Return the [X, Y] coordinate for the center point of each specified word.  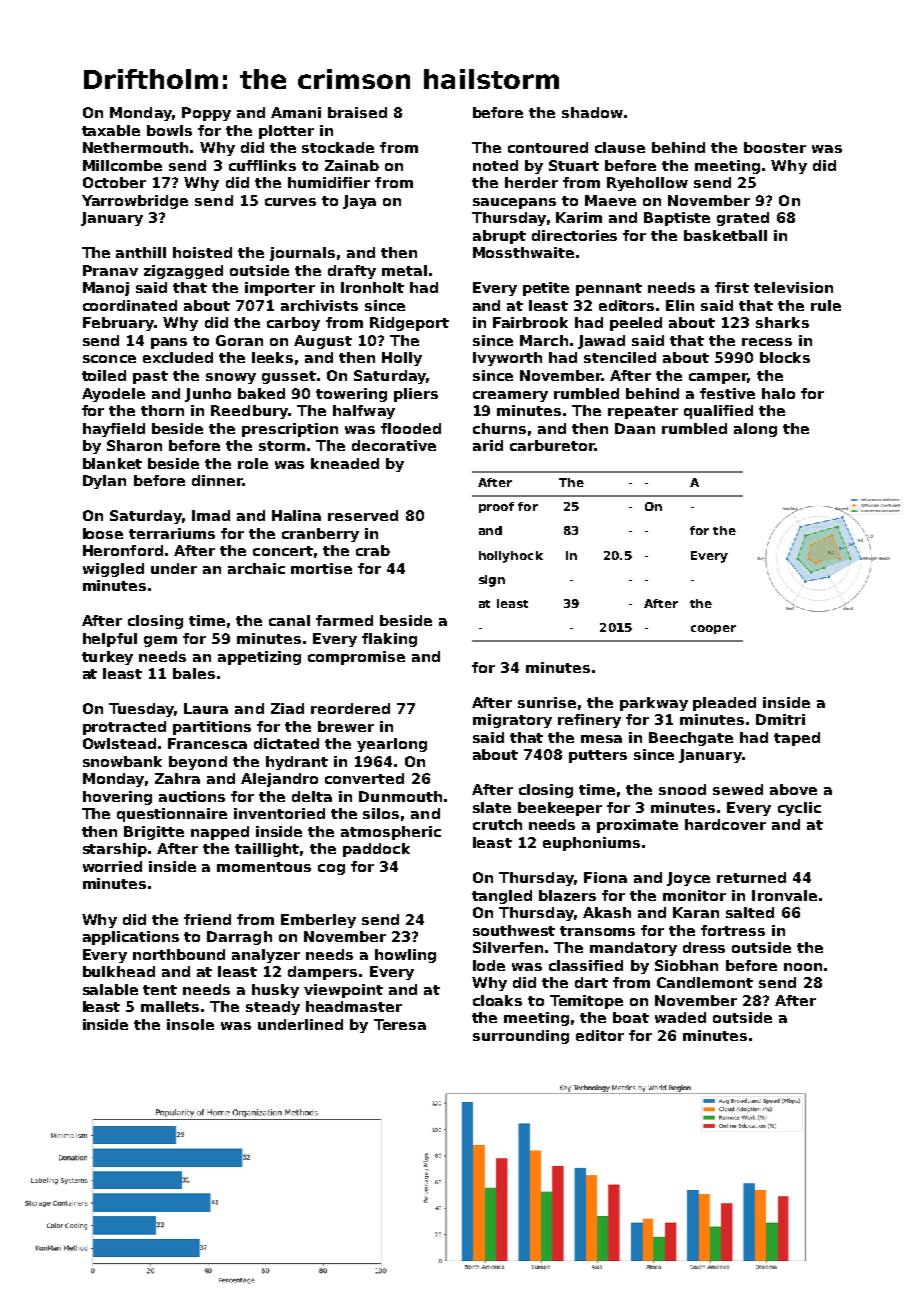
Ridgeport [409, 324]
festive [727, 393]
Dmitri [780, 719]
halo [778, 393]
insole [190, 1024]
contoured [548, 147]
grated [743, 219]
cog [331, 869]
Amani [296, 112]
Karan [696, 912]
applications [131, 938]
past [150, 377]
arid [488, 445]
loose [103, 533]
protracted [124, 728]
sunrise [547, 702]
